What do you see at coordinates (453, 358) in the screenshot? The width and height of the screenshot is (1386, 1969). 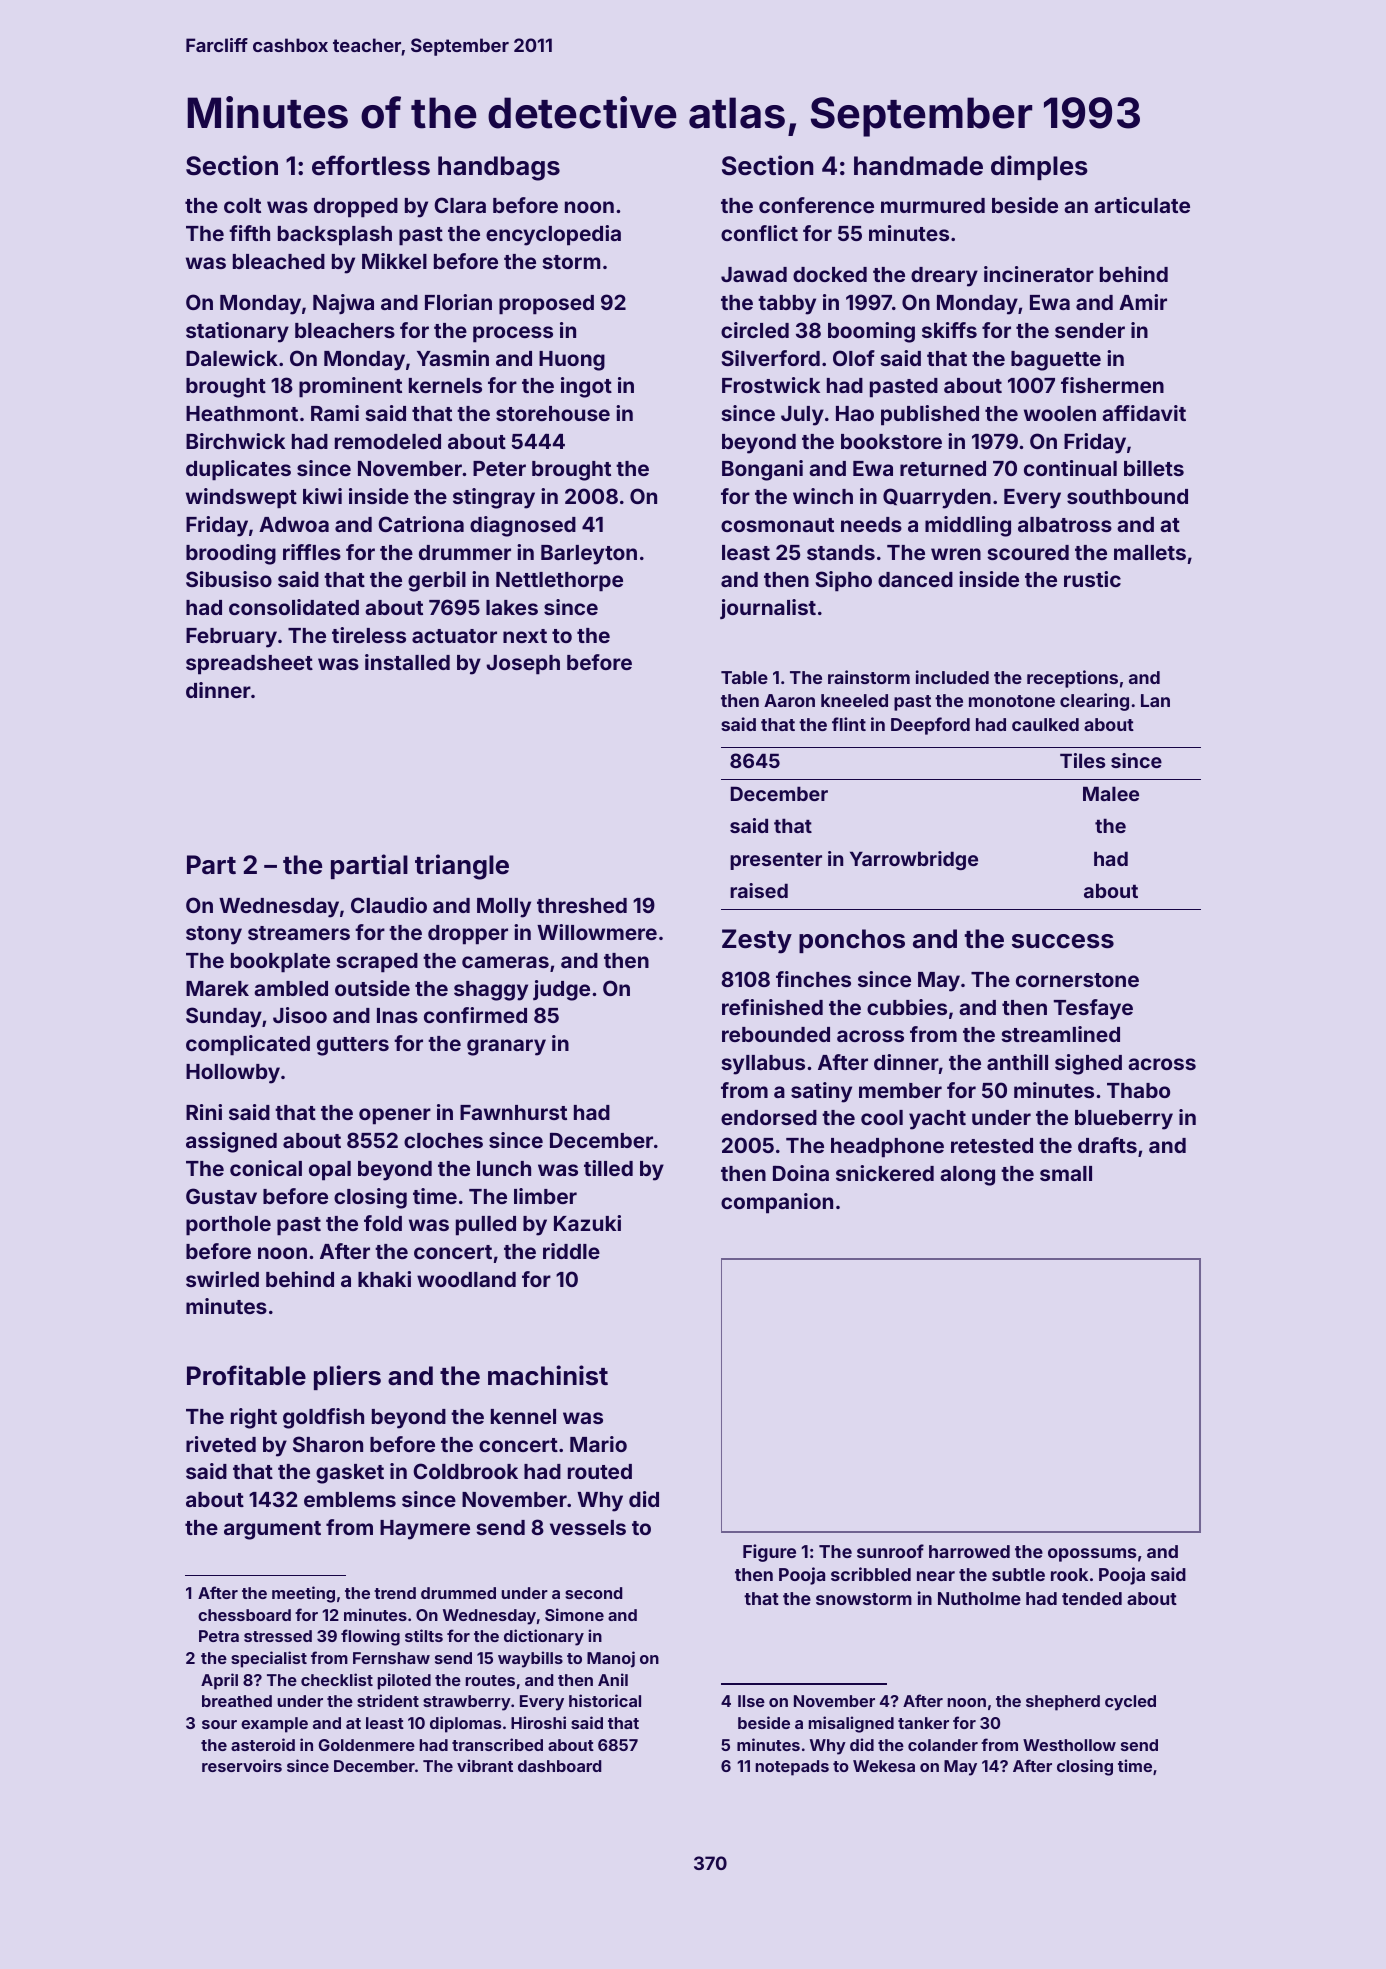 I see `Yasmin` at bounding box center [453, 358].
